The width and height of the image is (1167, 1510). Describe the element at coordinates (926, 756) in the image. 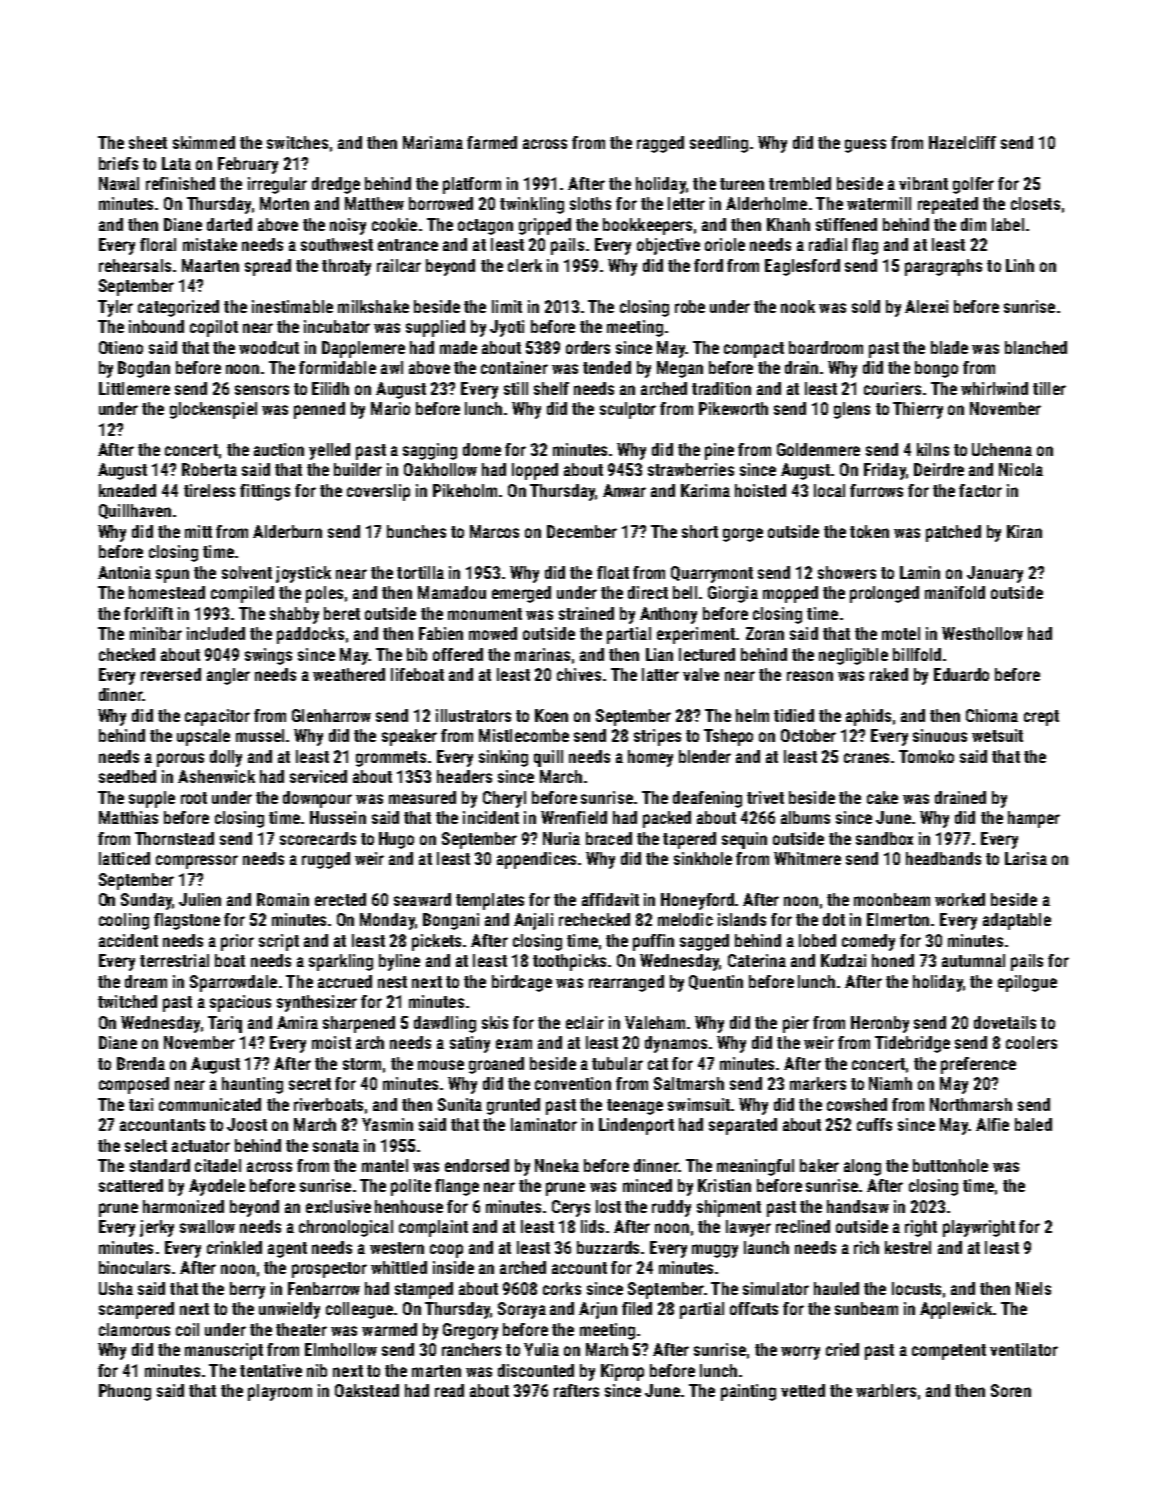

I see `Tomoko` at that location.
